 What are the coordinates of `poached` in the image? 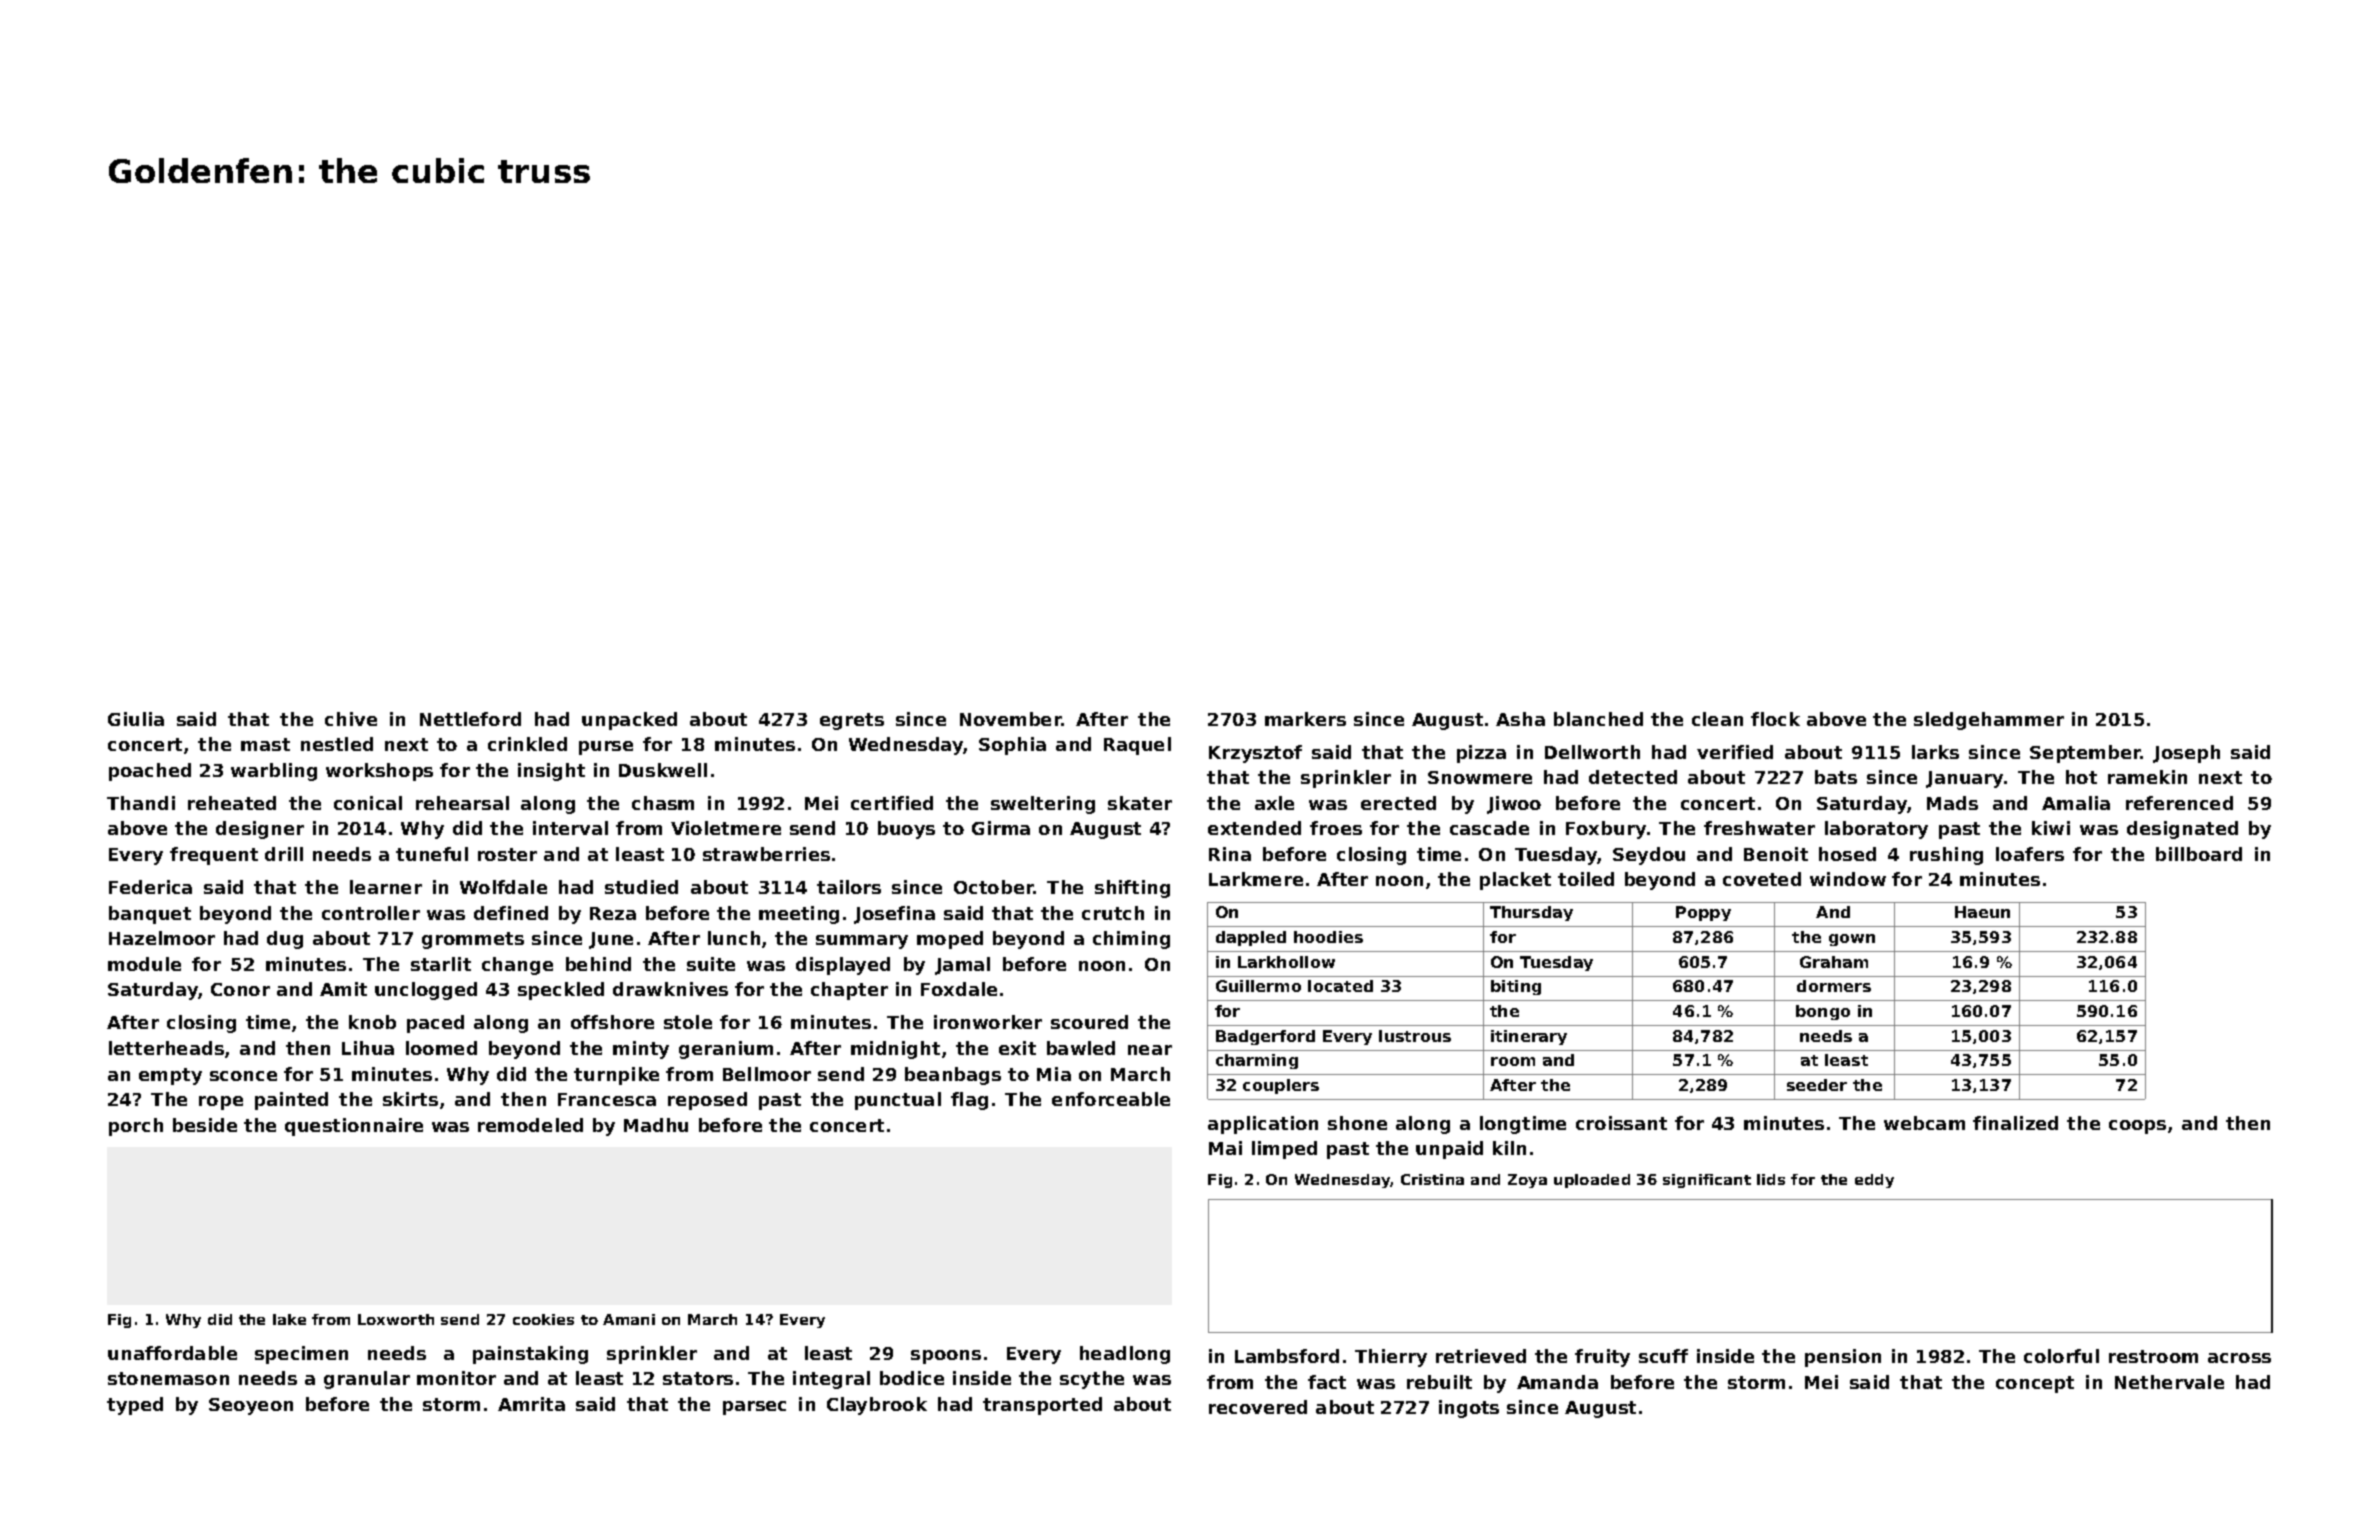 It's located at (150, 772).
